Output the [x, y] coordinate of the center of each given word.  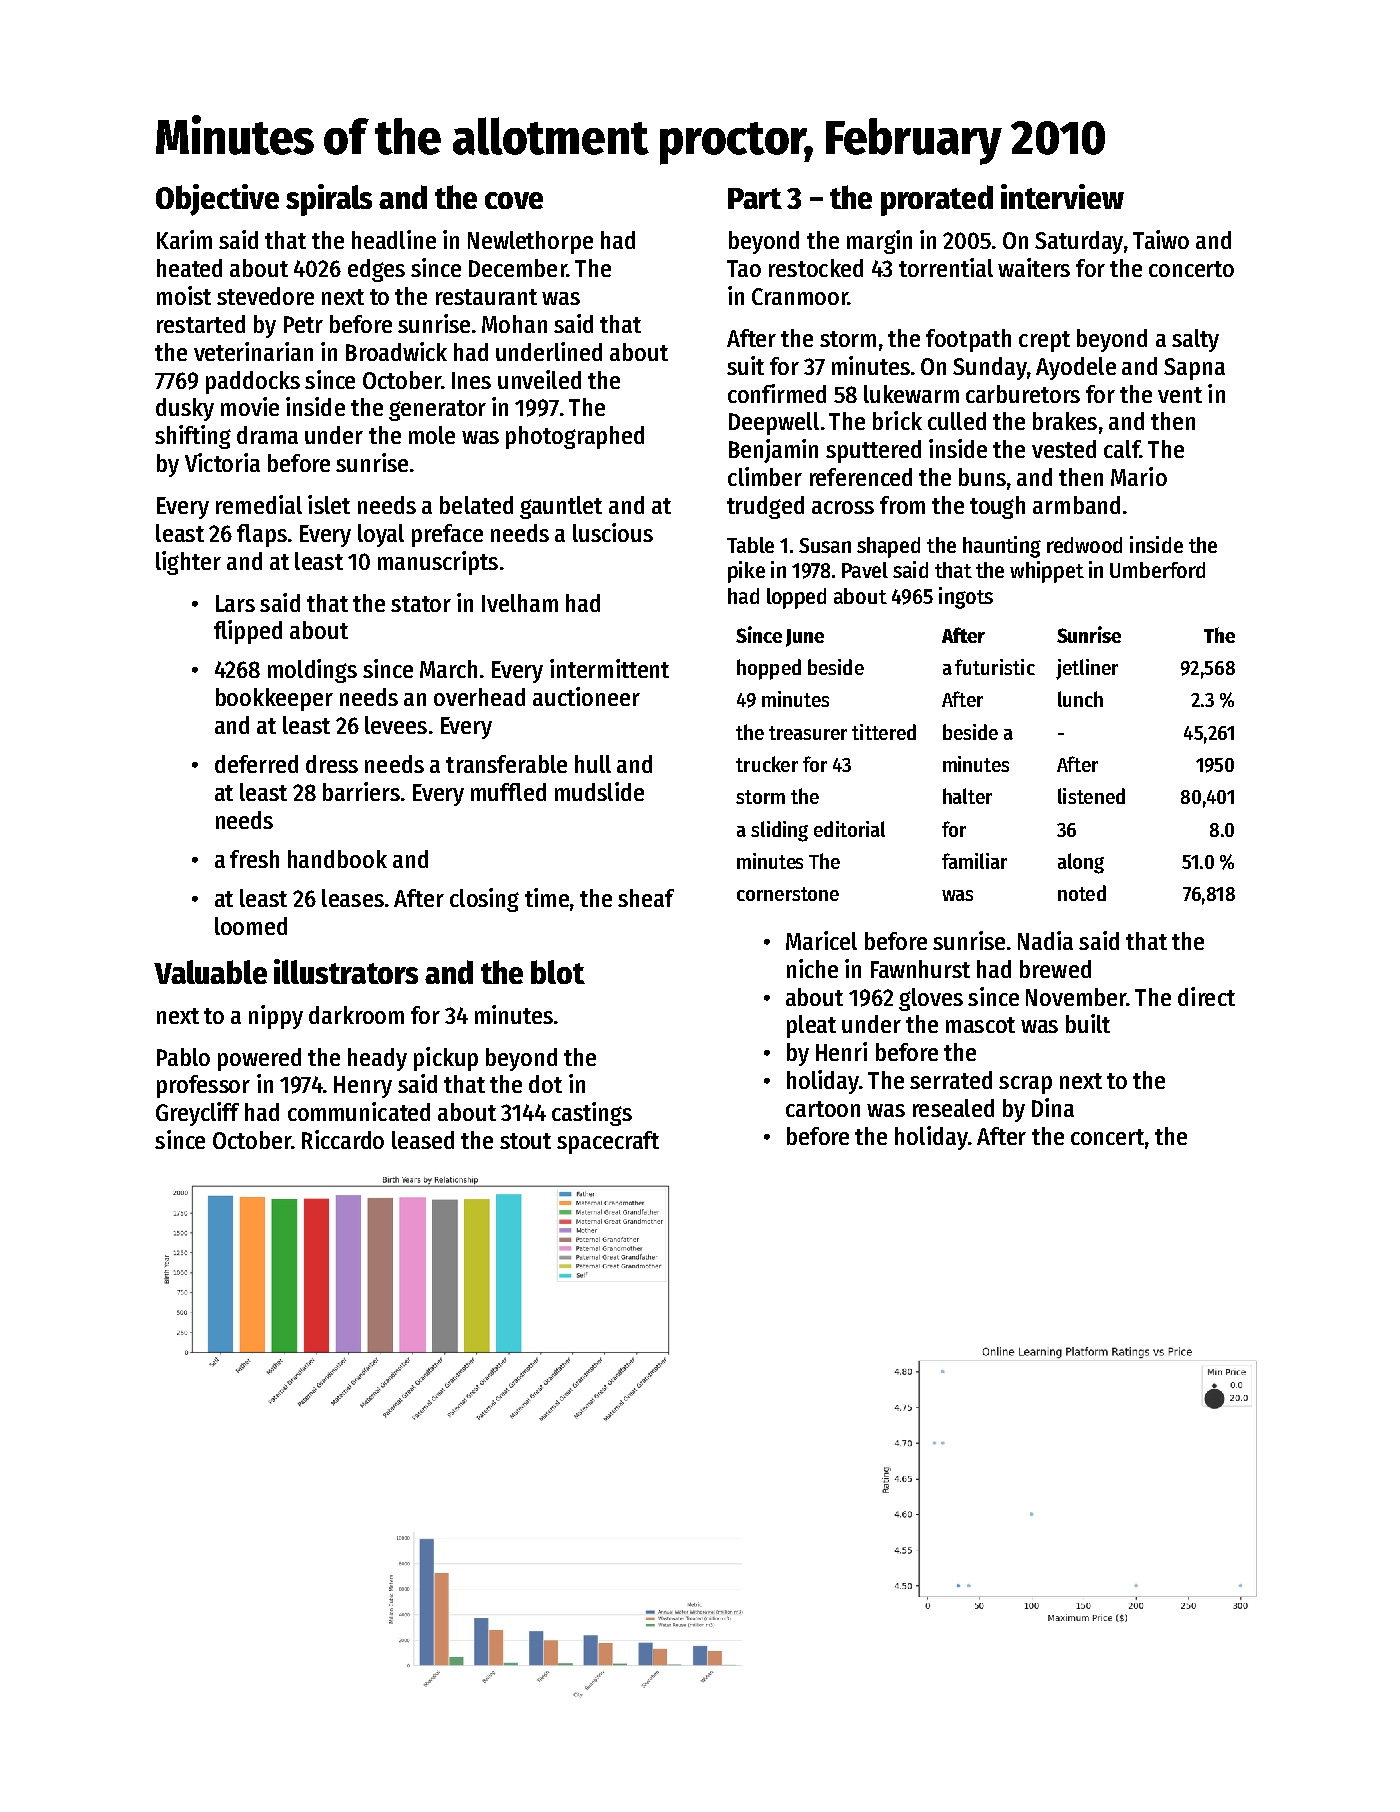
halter [967, 796]
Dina [1053, 1107]
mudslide [599, 791]
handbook [337, 859]
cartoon [823, 1109]
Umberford [1157, 570]
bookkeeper [274, 699]
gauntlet [561, 507]
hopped [769, 669]
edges [376, 270]
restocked [816, 268]
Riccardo [343, 1139]
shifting [193, 437]
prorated [937, 200]
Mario [1139, 476]
